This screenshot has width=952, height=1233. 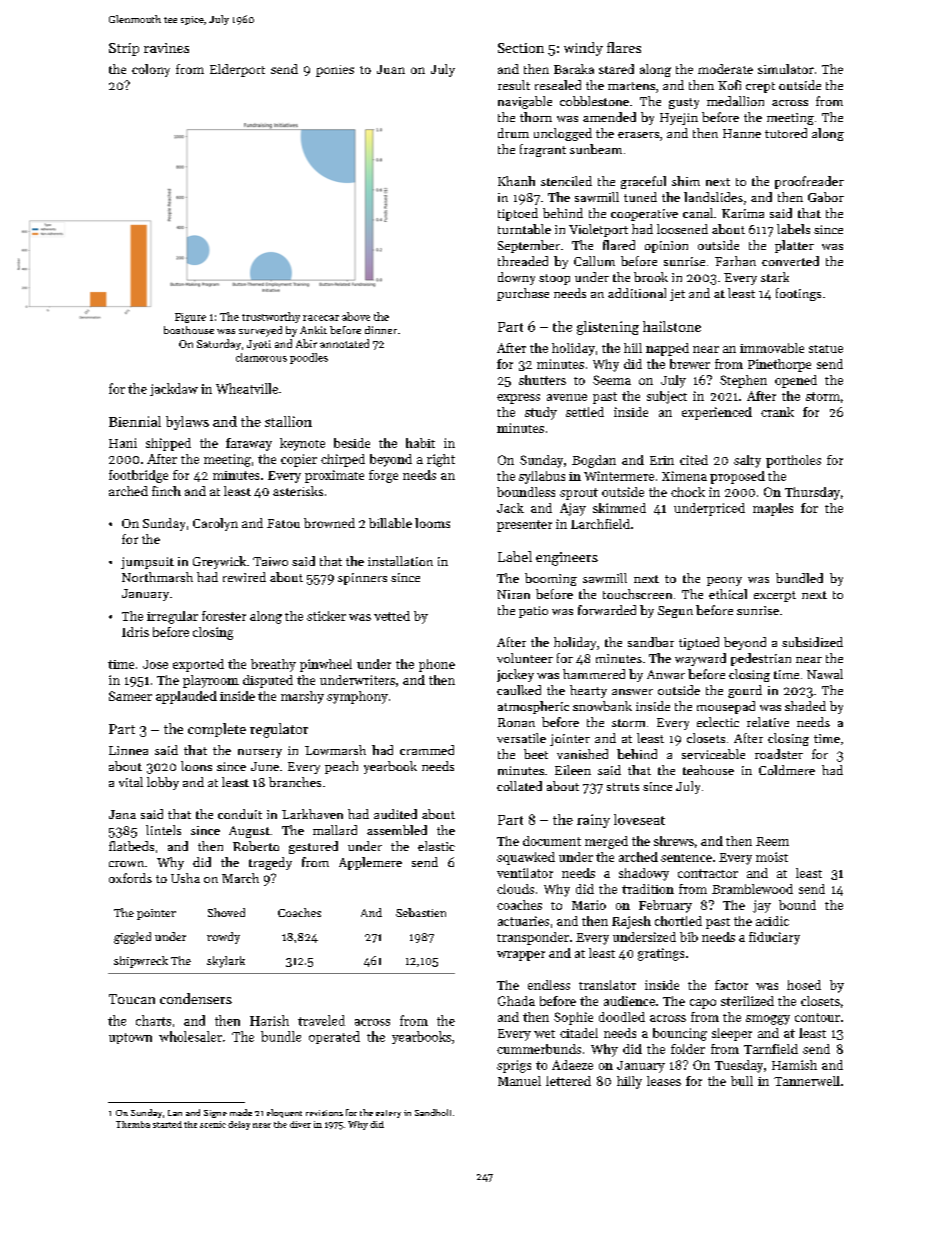 I want to click on Usha, so click(x=185, y=878).
